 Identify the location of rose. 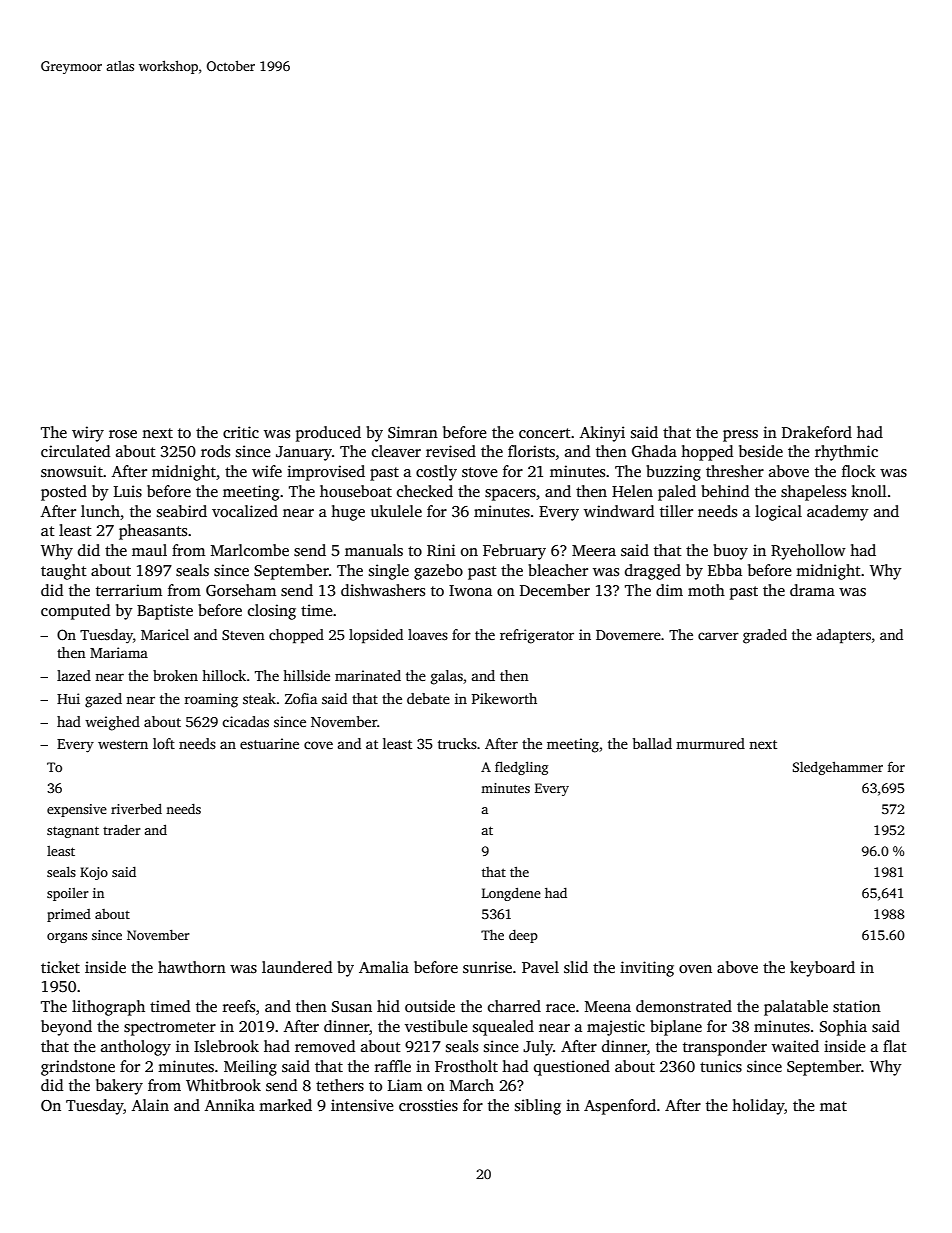
(123, 434).
